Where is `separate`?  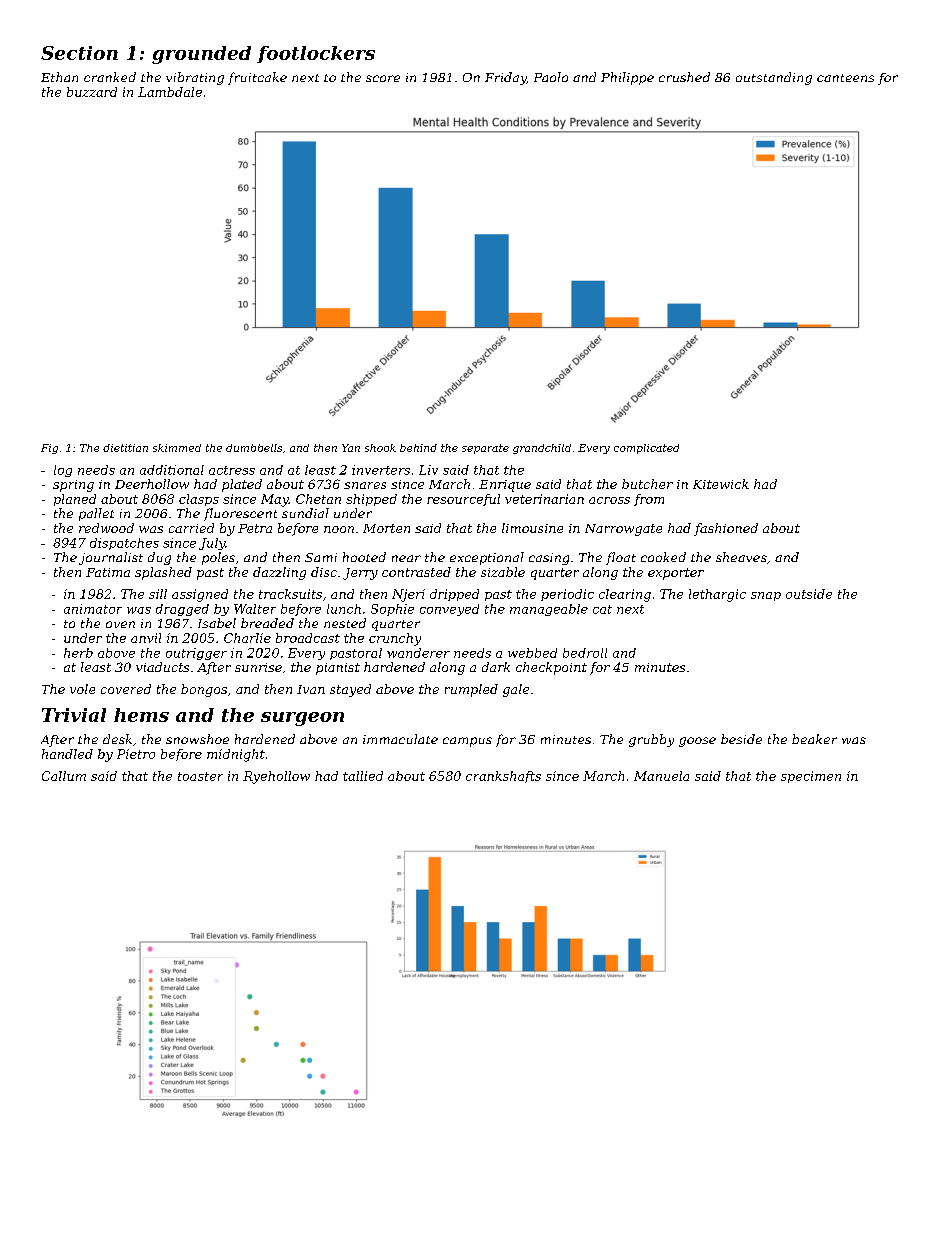
separate is located at coordinates (485, 449).
